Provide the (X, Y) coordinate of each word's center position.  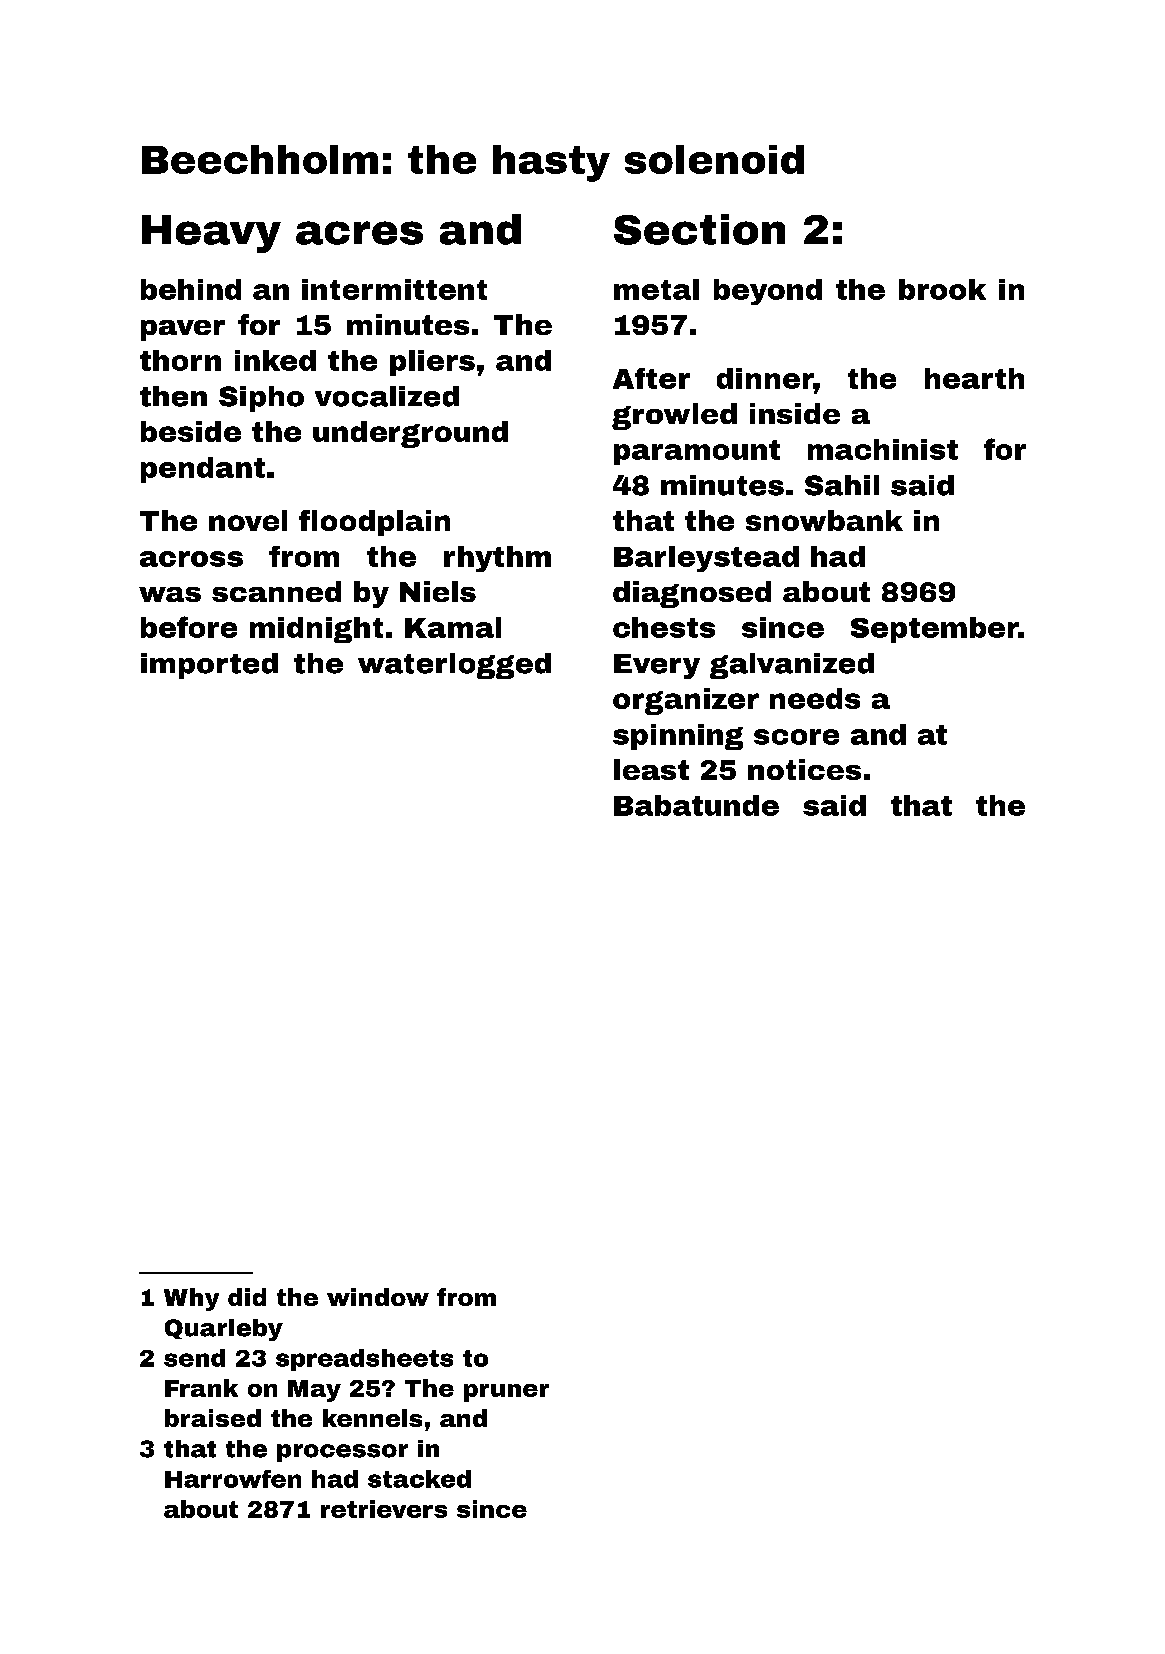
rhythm (497, 559)
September (934, 630)
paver (183, 330)
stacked (419, 1479)
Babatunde (696, 805)
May (314, 1391)
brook (942, 289)
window (378, 1297)
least (651, 769)
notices (804, 769)
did (247, 1297)
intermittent (394, 289)
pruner (506, 1393)
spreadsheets (364, 1360)
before (189, 627)
